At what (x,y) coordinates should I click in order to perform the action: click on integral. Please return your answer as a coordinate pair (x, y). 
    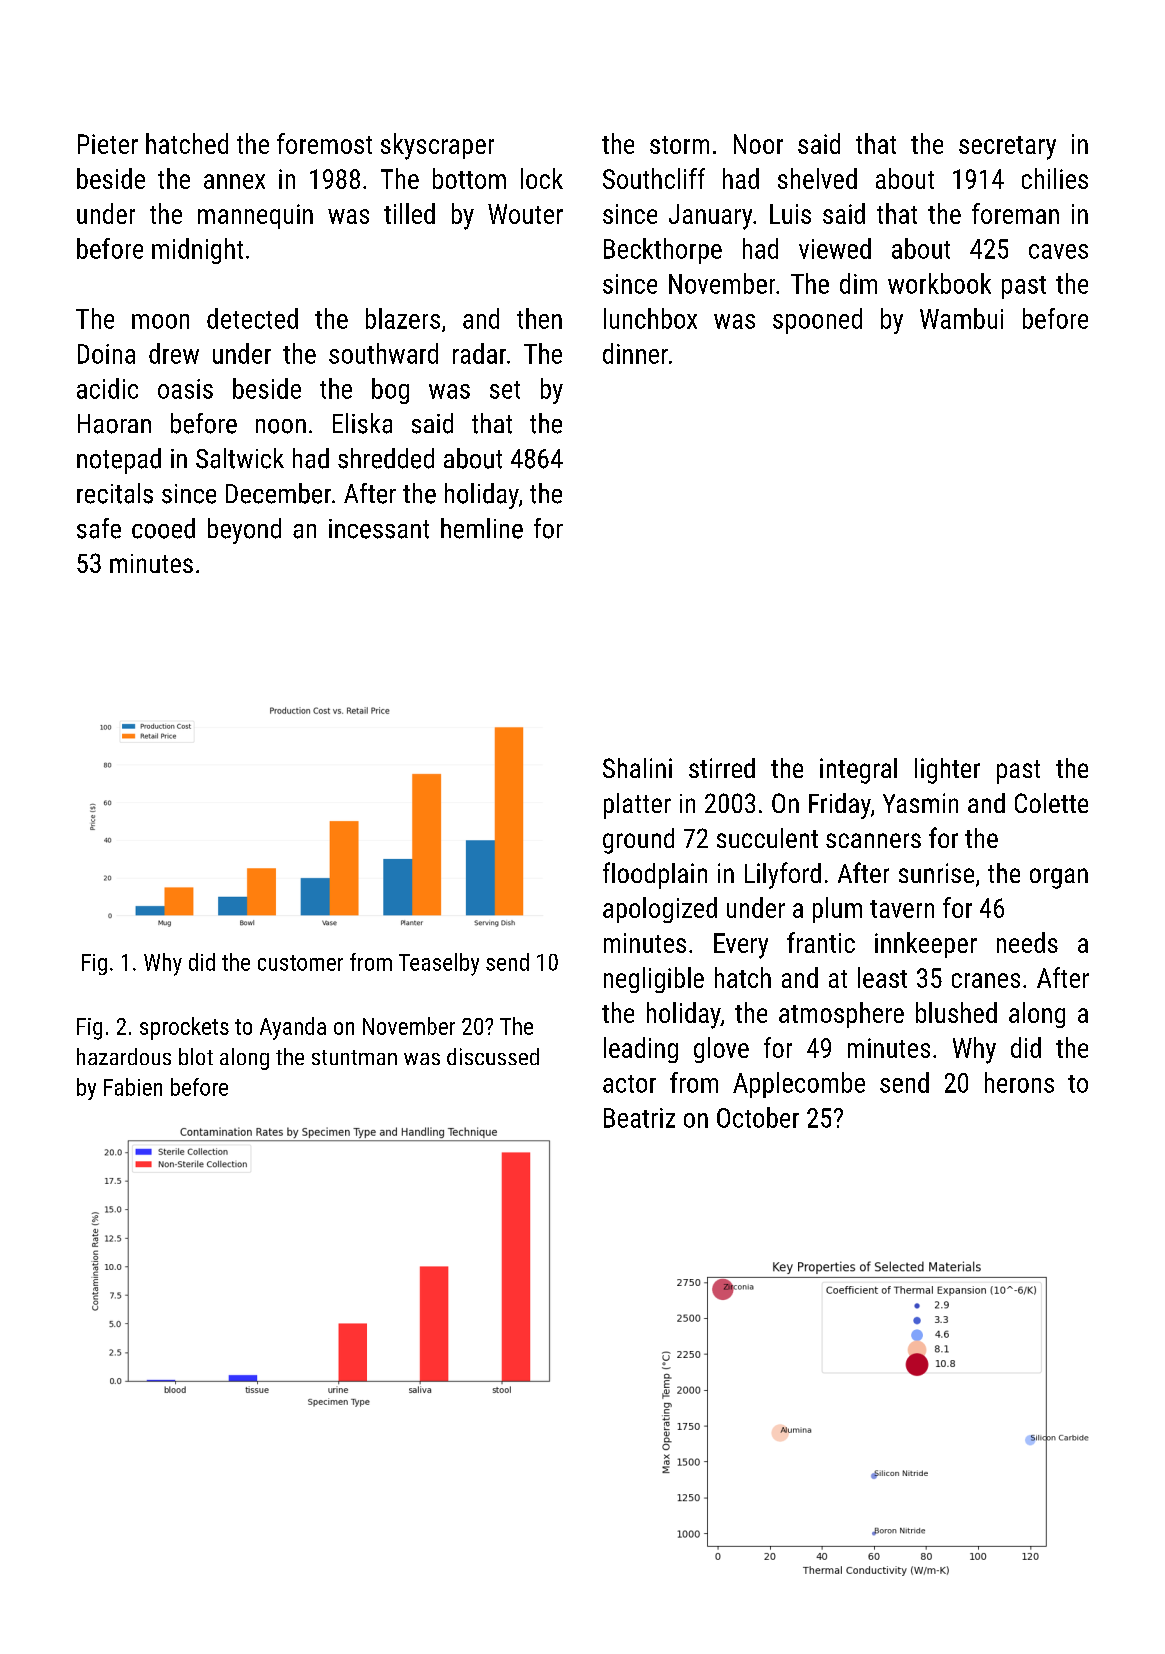
    Looking at the image, I should click on (858, 771).
